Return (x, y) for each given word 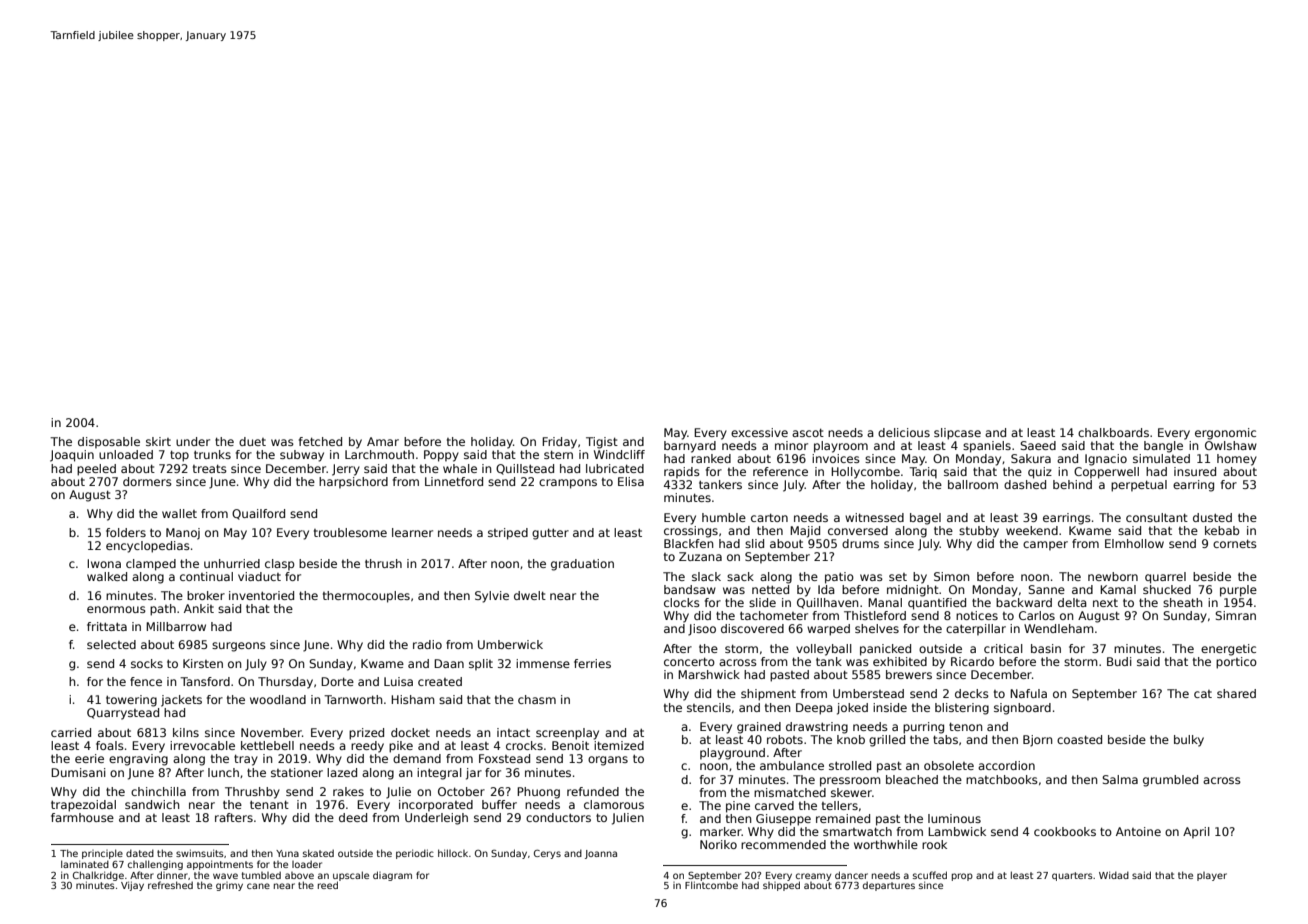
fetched (320, 441)
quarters (1072, 876)
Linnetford (454, 481)
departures (889, 886)
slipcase (957, 434)
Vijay (132, 886)
